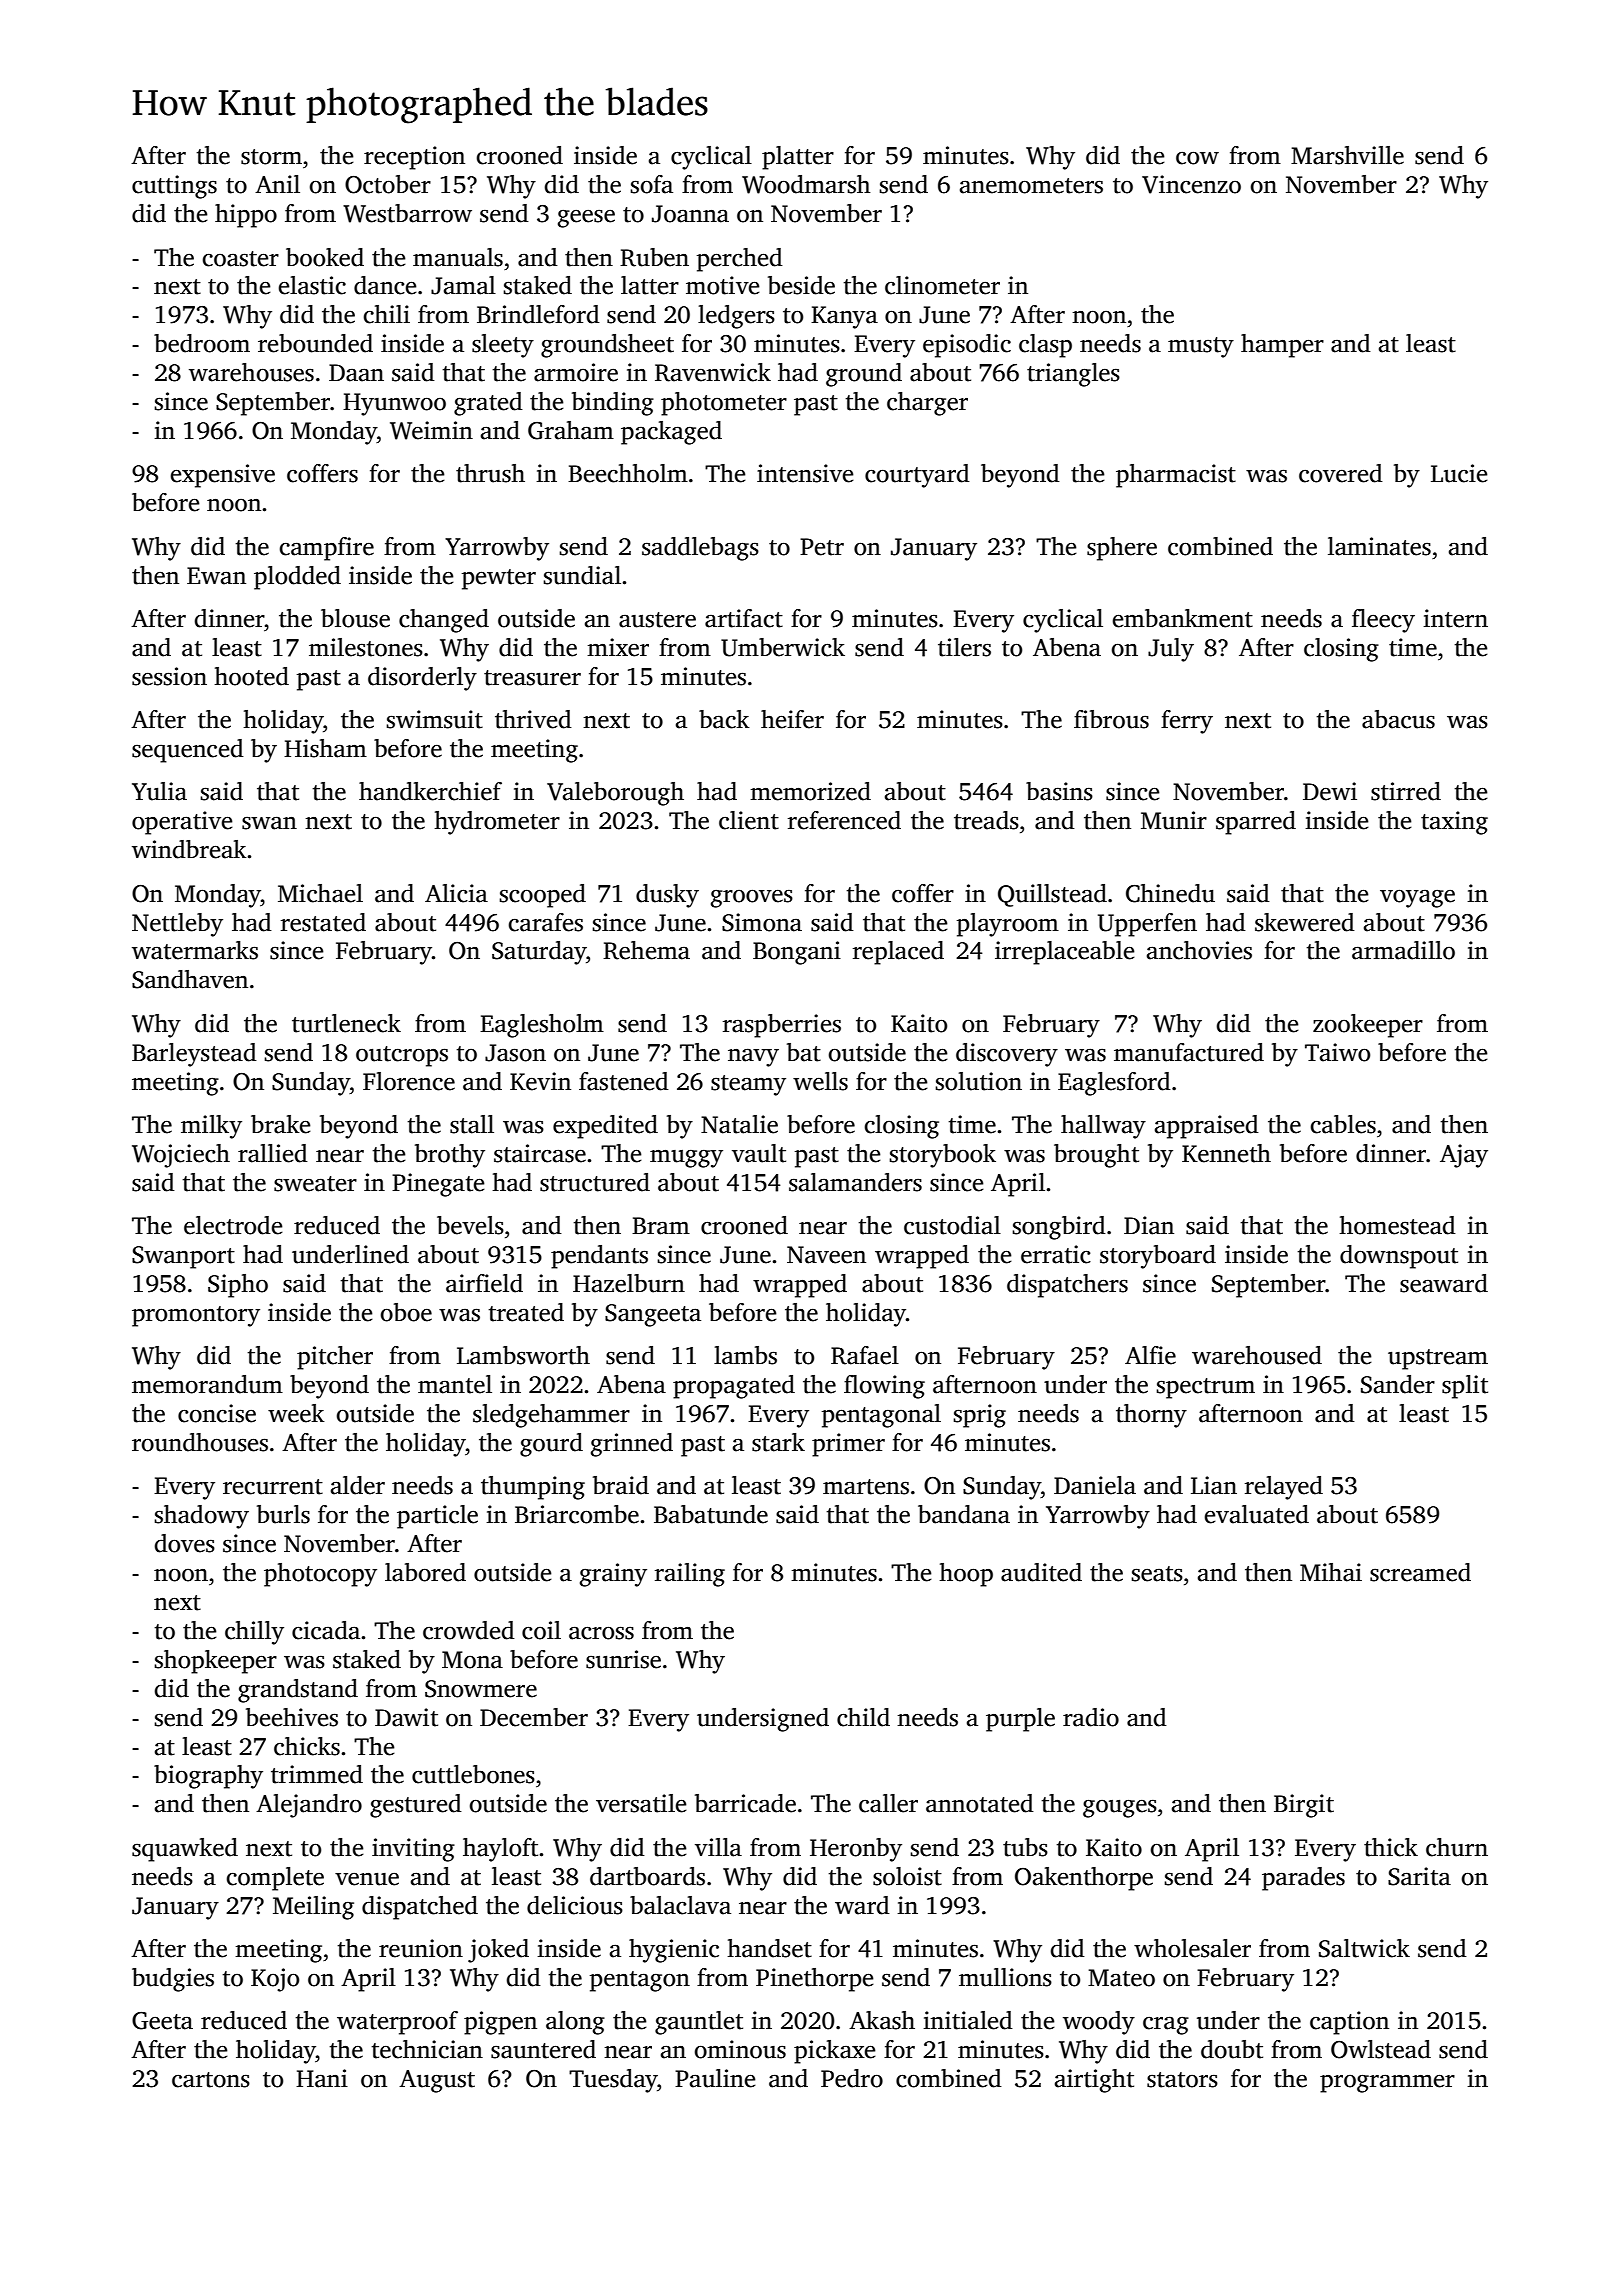 The image size is (1620, 2292). I want to click on cartons, so click(211, 2080).
